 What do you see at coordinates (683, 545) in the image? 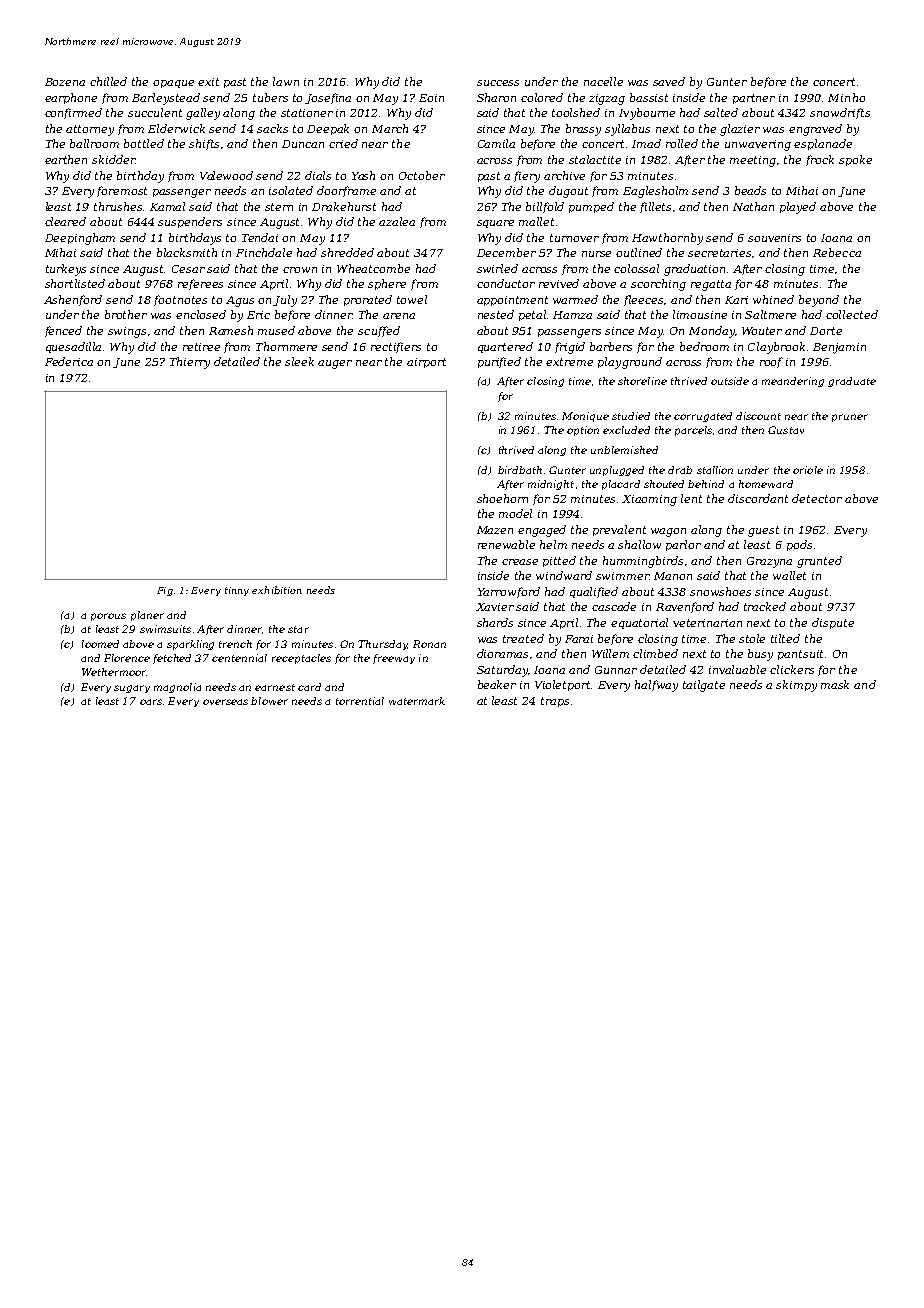
I see `parlor` at bounding box center [683, 545].
